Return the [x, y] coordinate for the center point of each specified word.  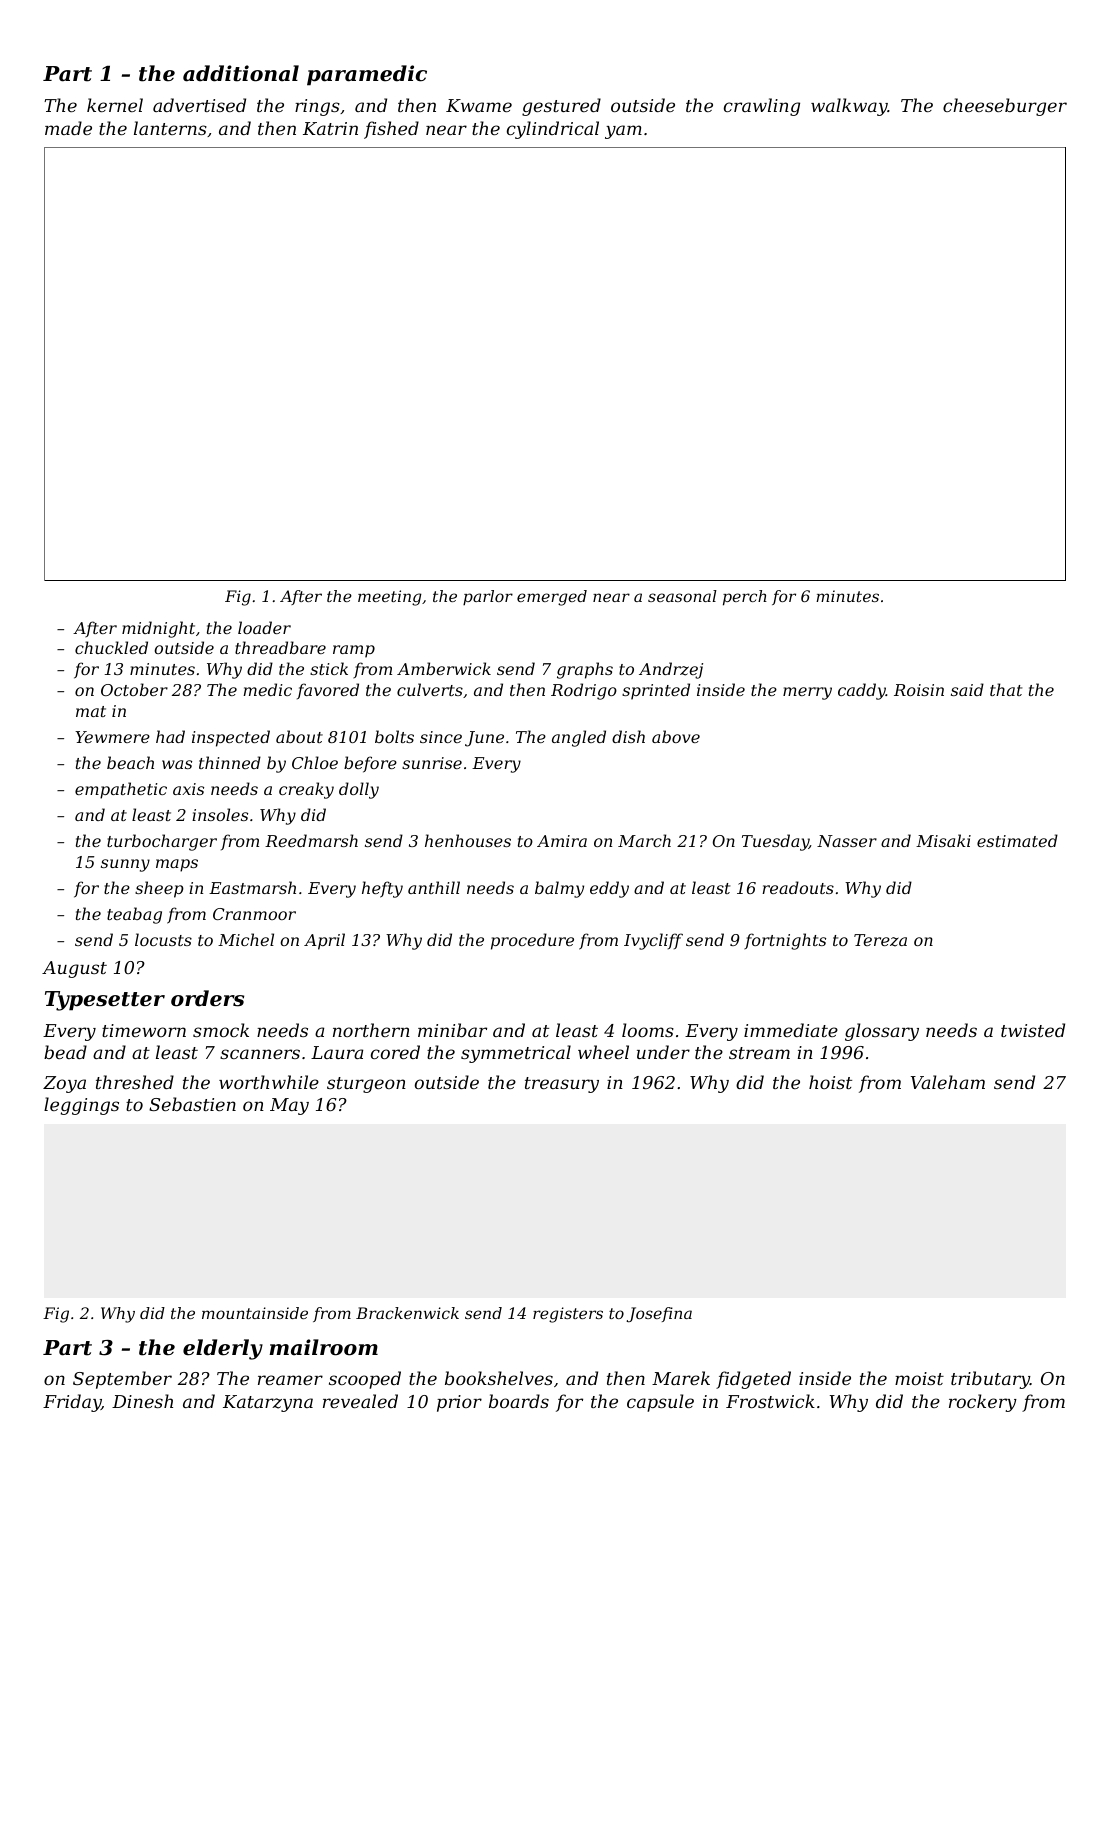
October [134, 689]
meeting [390, 598]
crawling [762, 107]
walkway [849, 107]
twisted [1033, 1030]
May [289, 1106]
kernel [115, 105]
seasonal [682, 596]
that [1006, 689]
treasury [562, 1085]
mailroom [323, 1347]
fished [391, 130]
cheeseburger [1005, 107]
